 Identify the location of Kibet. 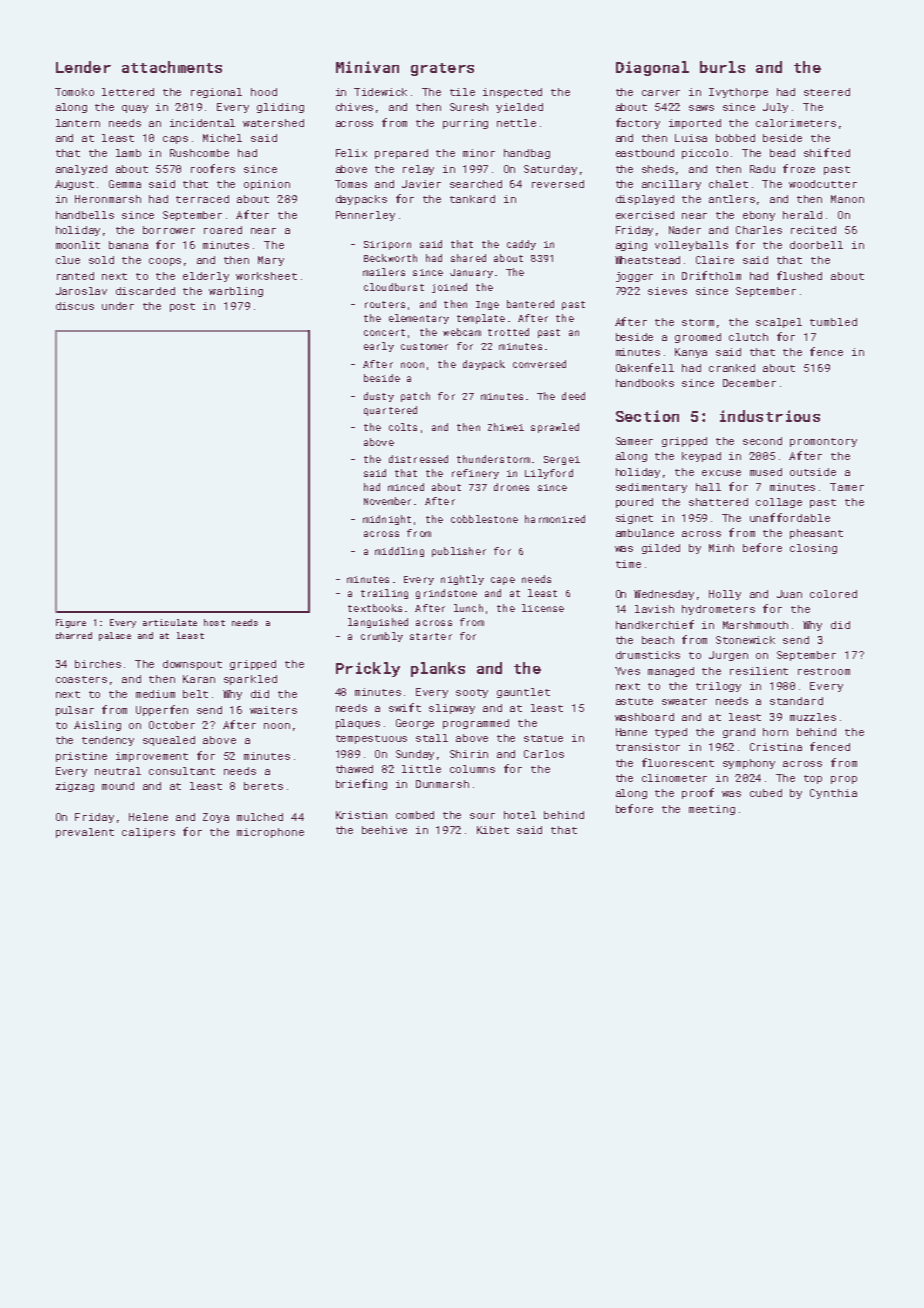
(493, 830).
